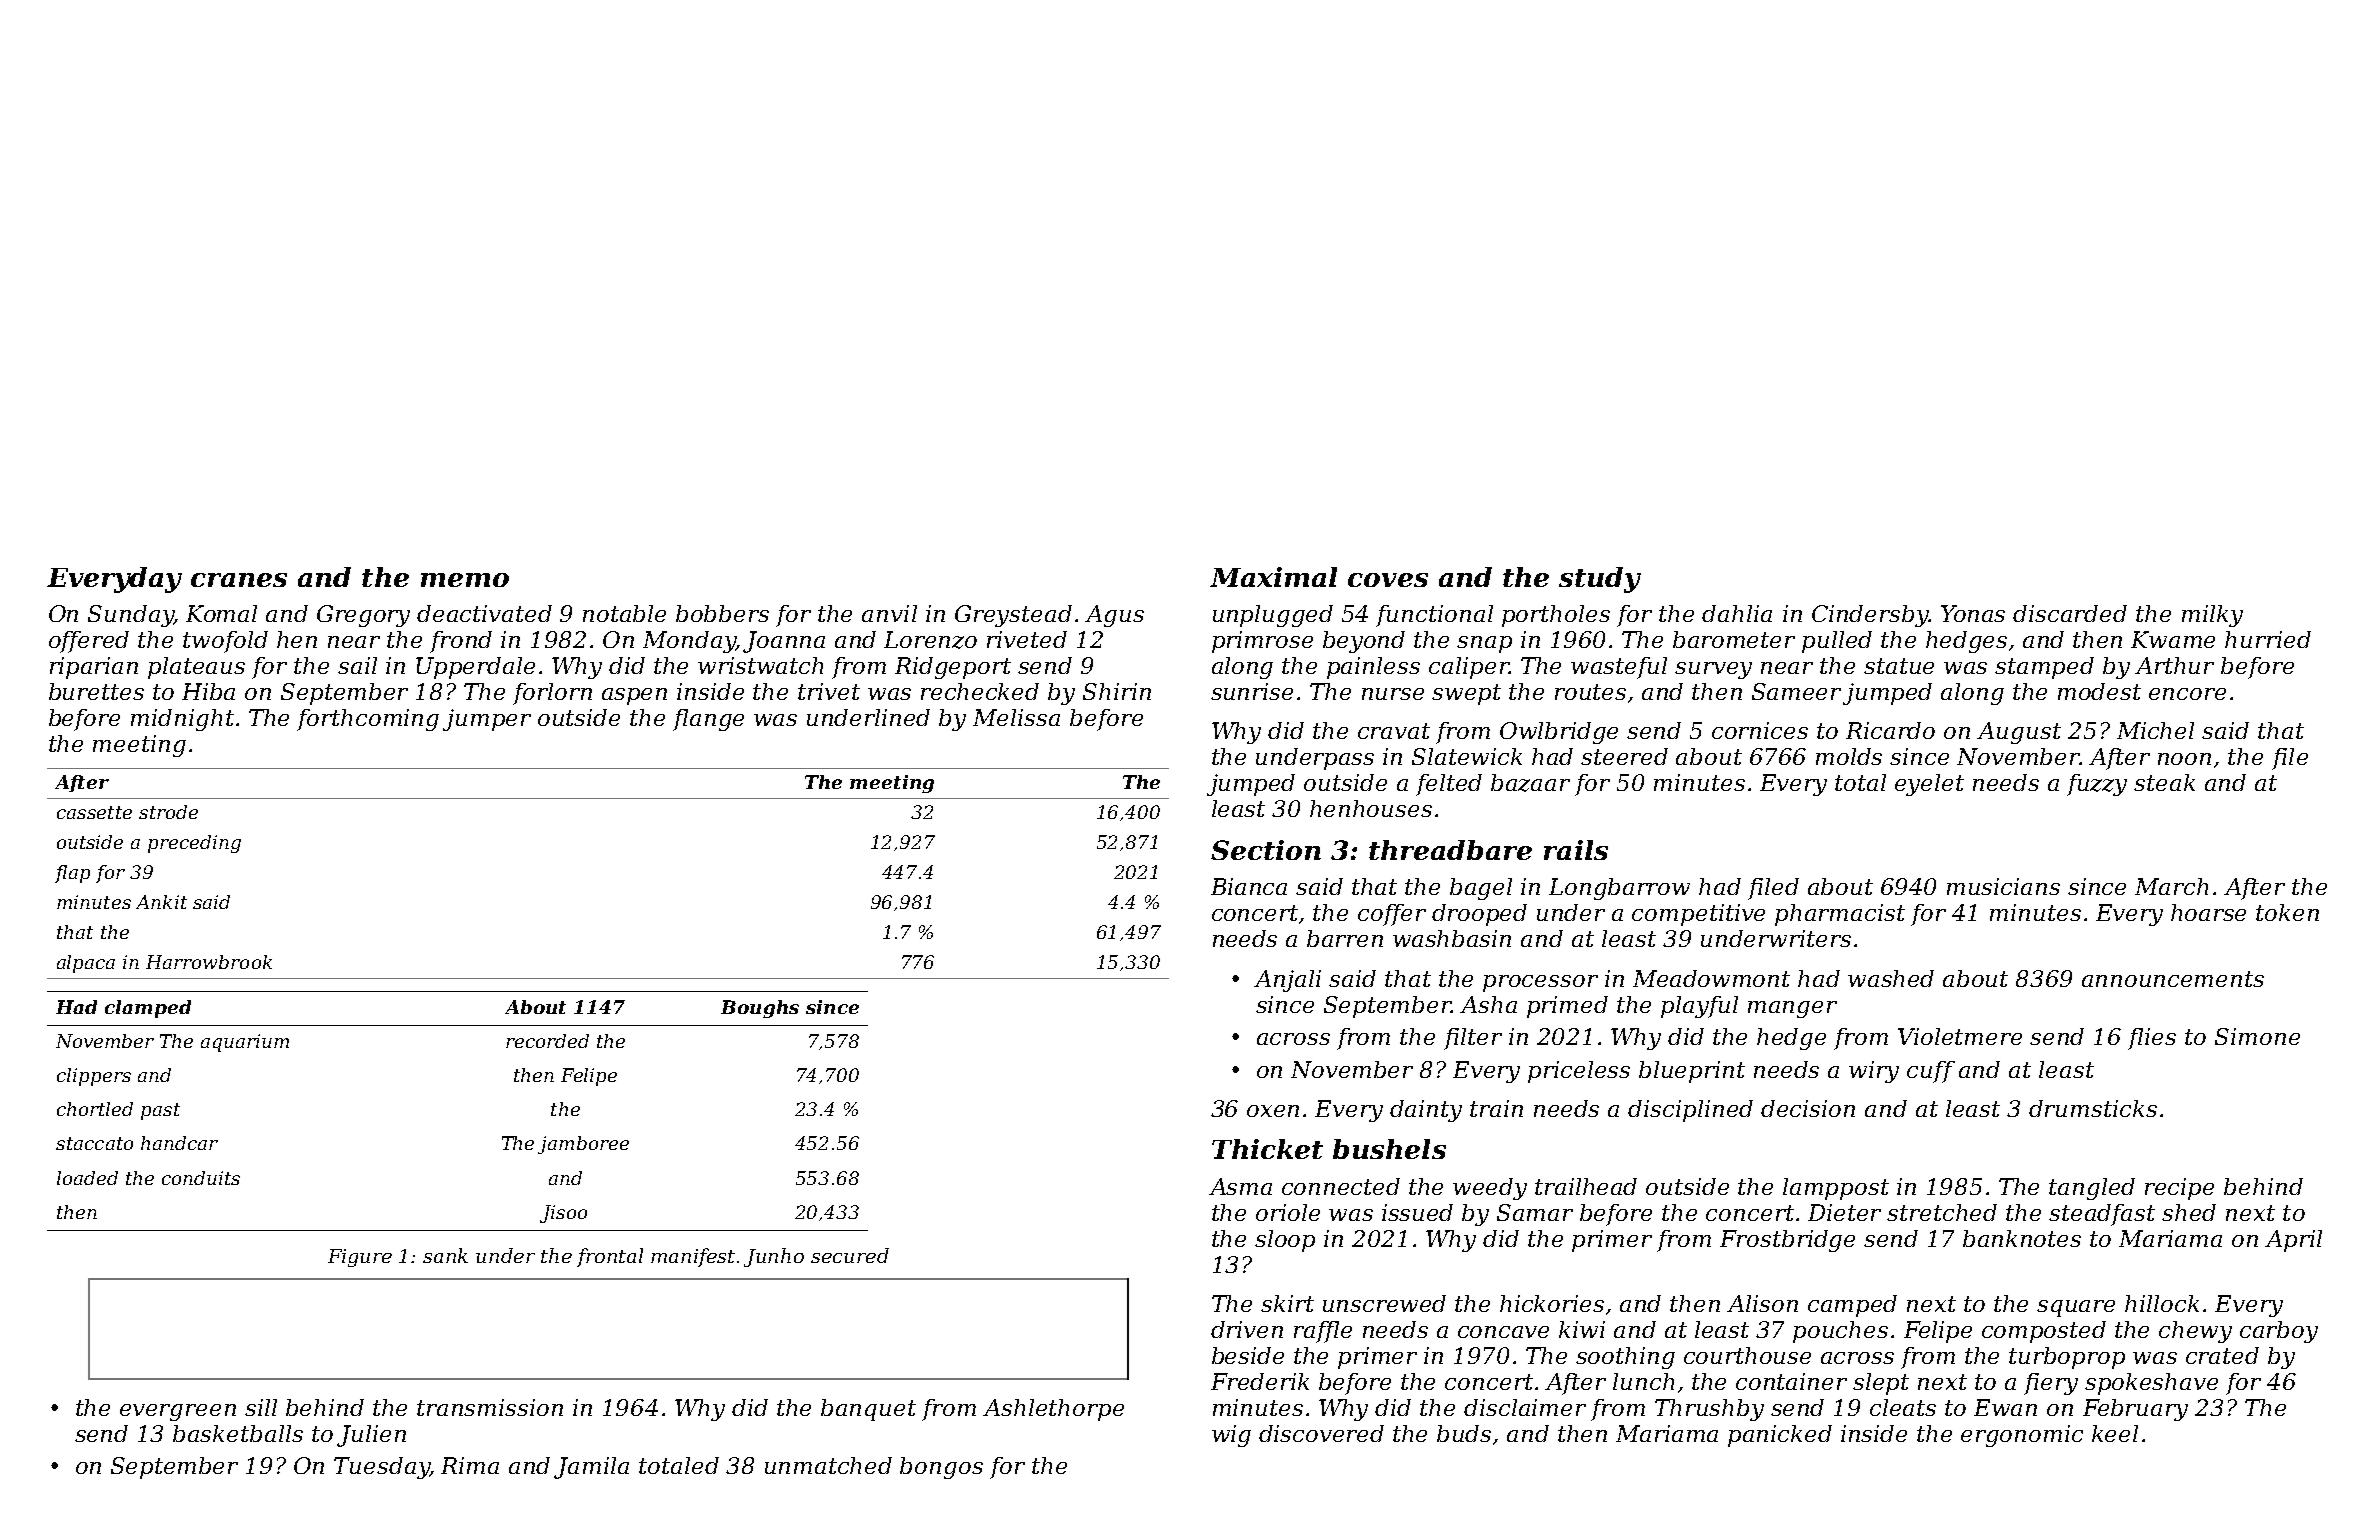 The height and width of the image is (1540, 2380). I want to click on study, so click(1600, 580).
